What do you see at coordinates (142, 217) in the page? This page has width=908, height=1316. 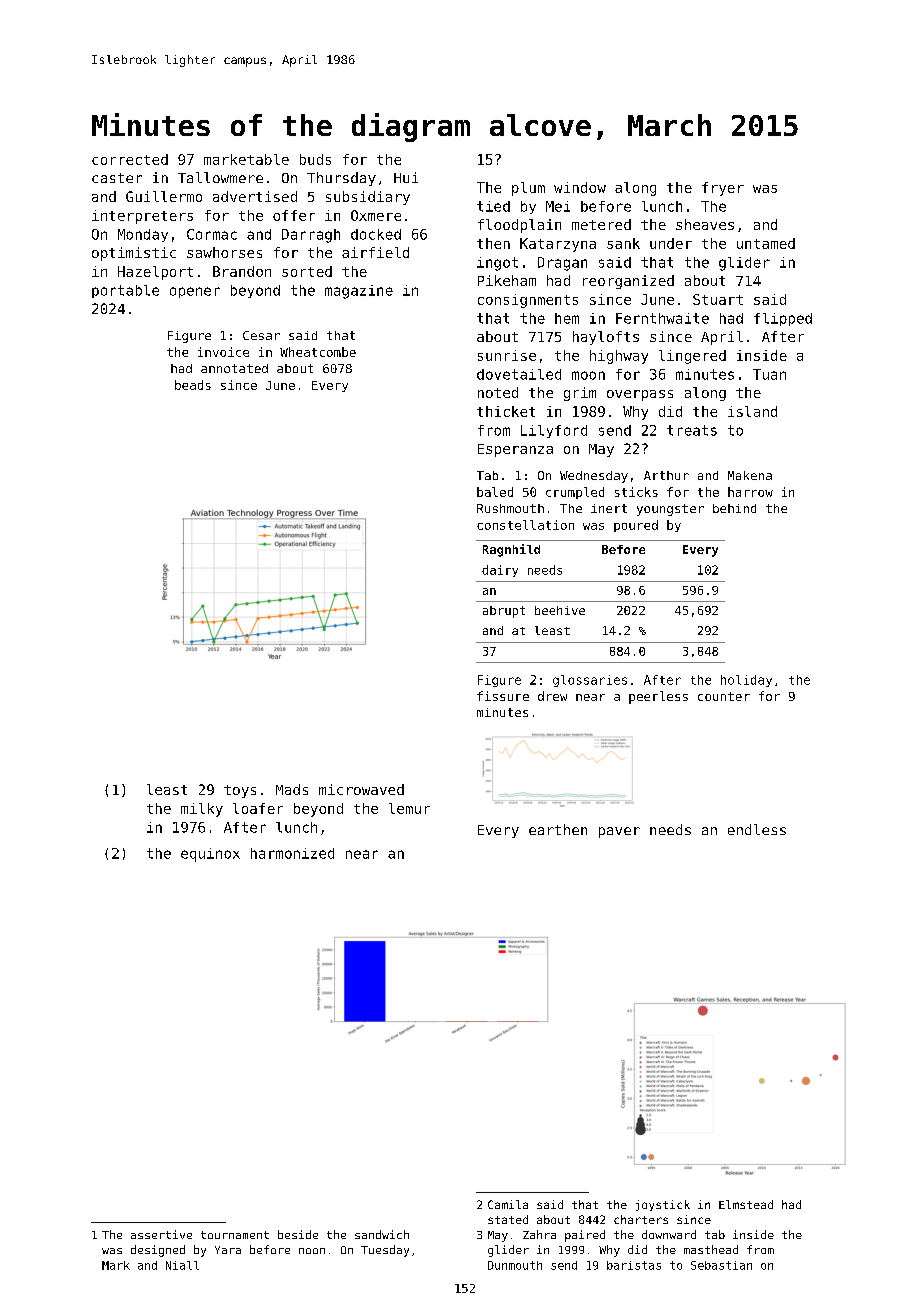 I see `interpreters` at bounding box center [142, 217].
